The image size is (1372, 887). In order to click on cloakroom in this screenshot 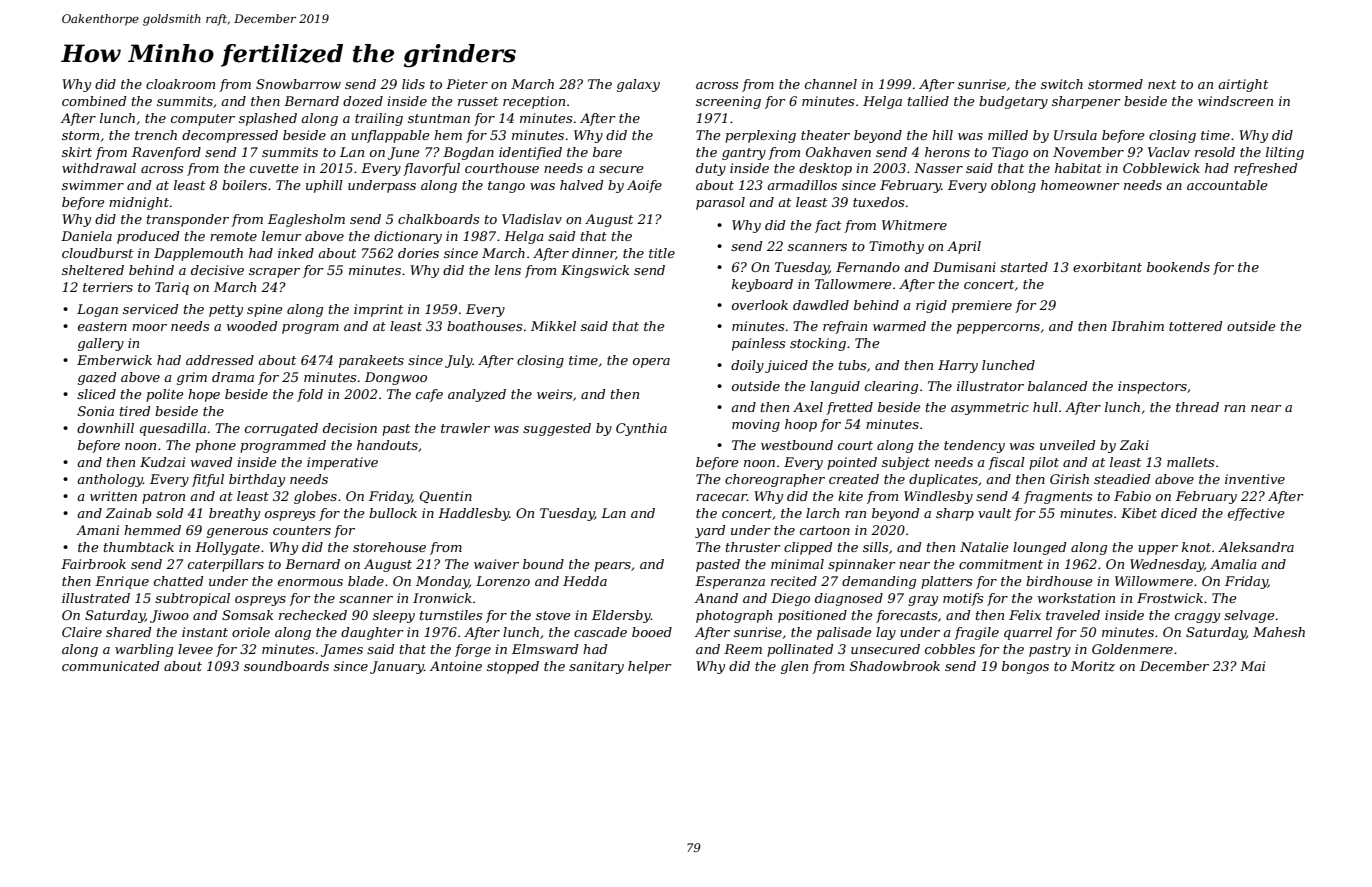, I will do `click(180, 84)`.
